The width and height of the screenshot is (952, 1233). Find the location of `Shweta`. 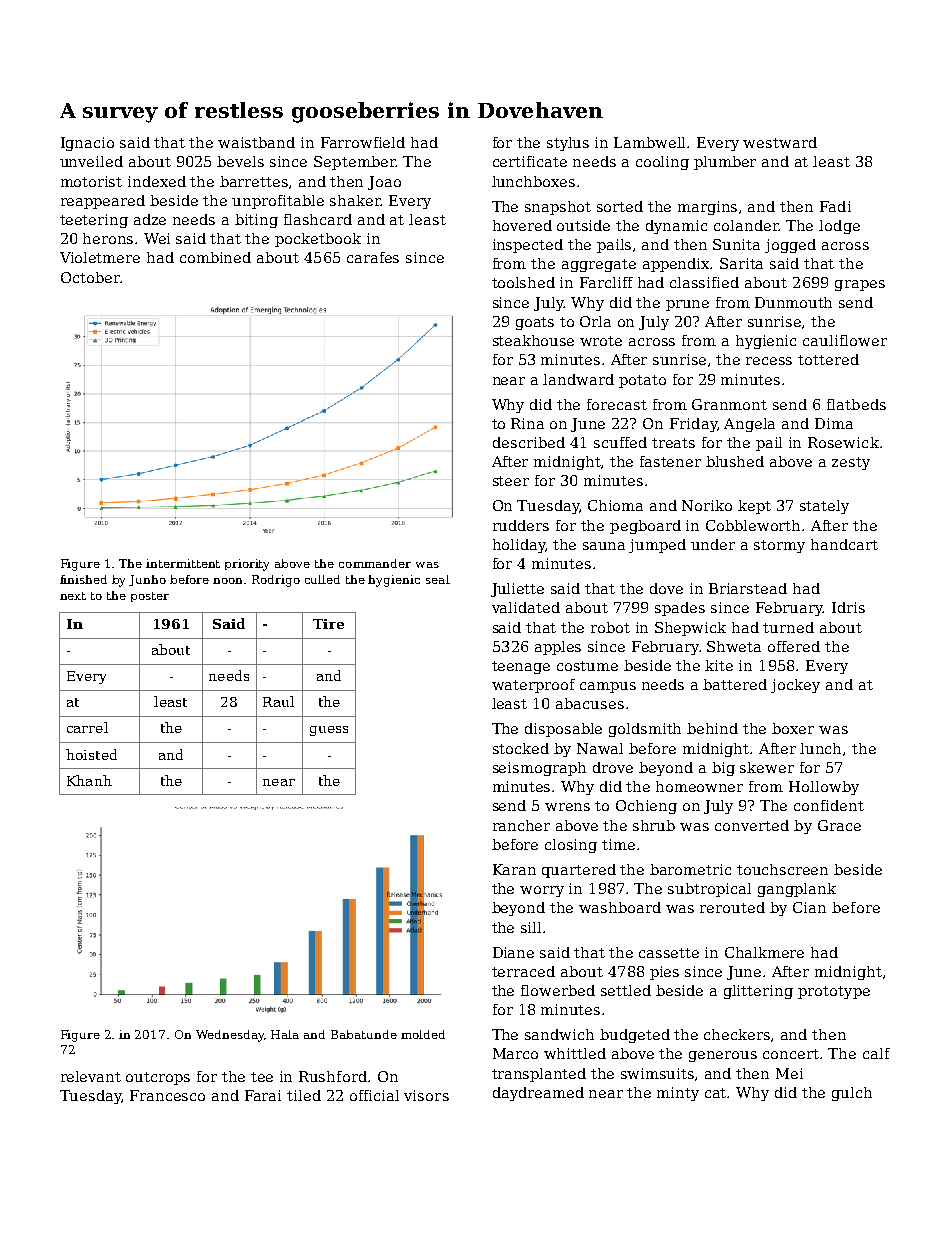

Shweta is located at coordinates (734, 646).
